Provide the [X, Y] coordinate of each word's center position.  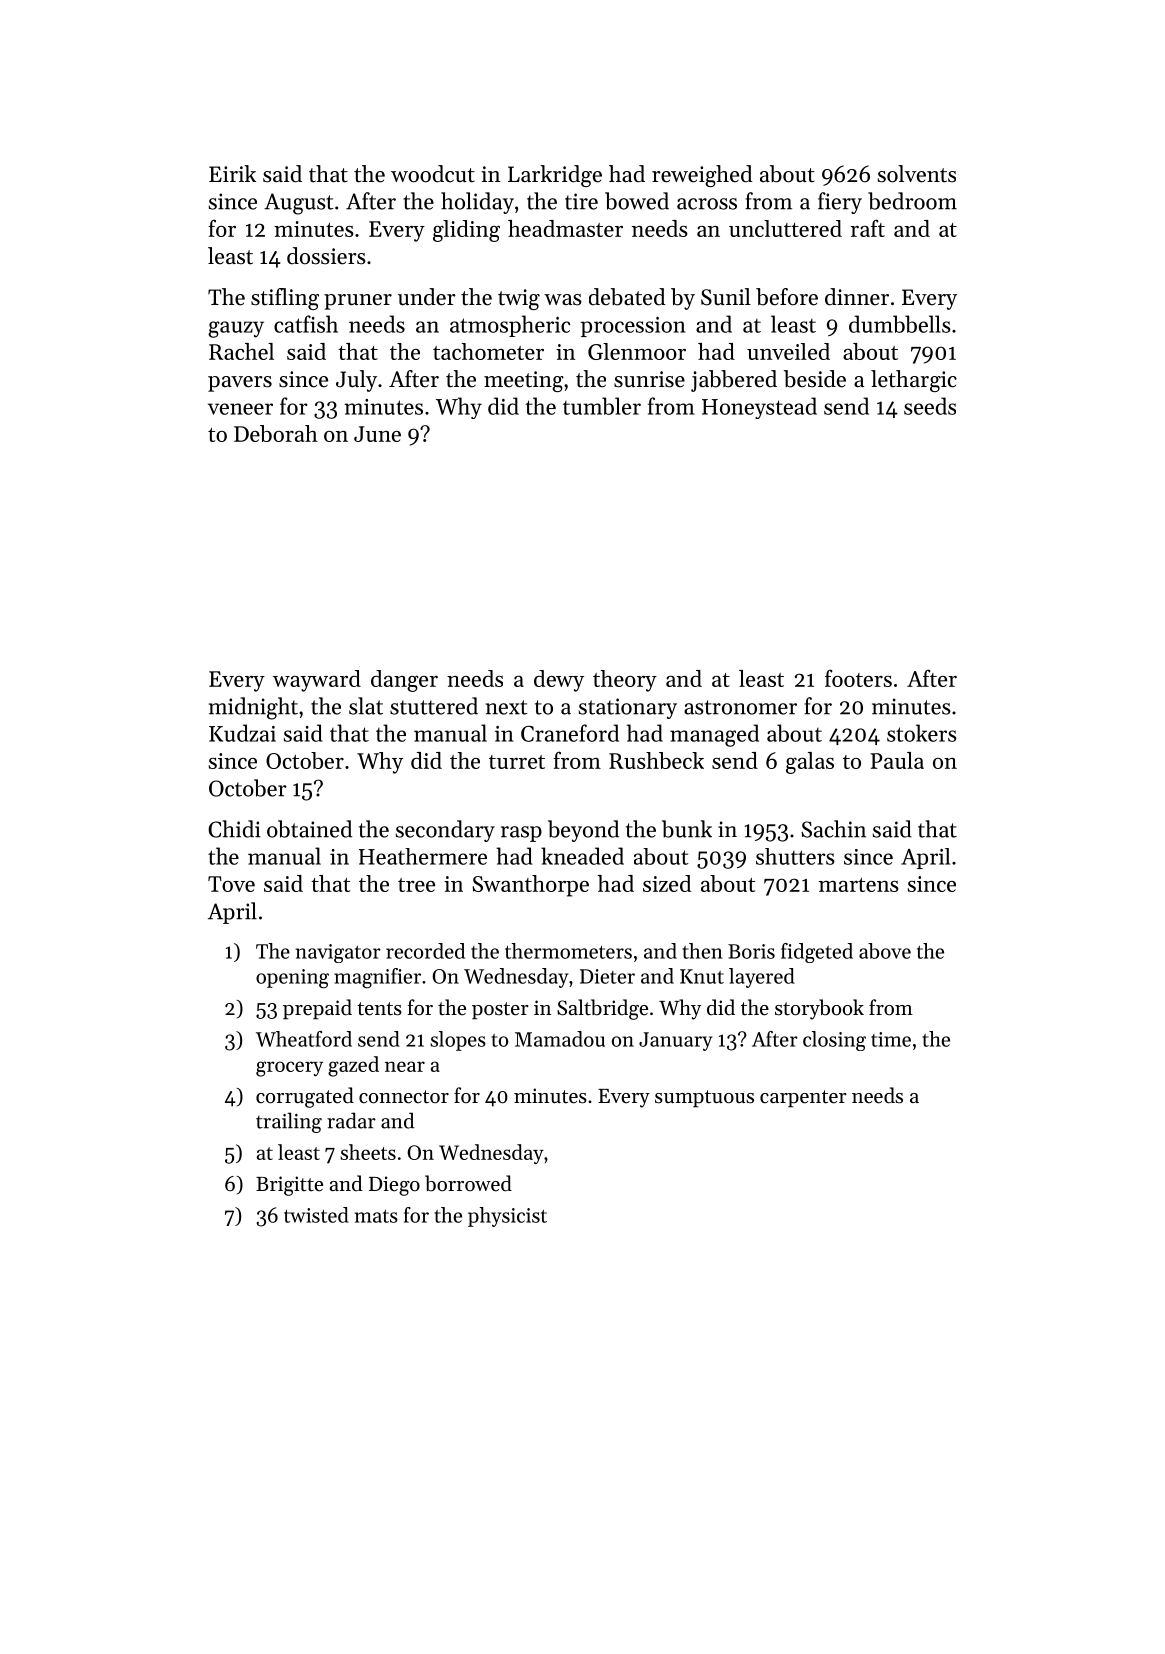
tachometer [488, 351]
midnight [253, 708]
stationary [628, 708]
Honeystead [759, 408]
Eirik [232, 173]
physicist [507, 1217]
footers [858, 678]
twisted [316, 1215]
